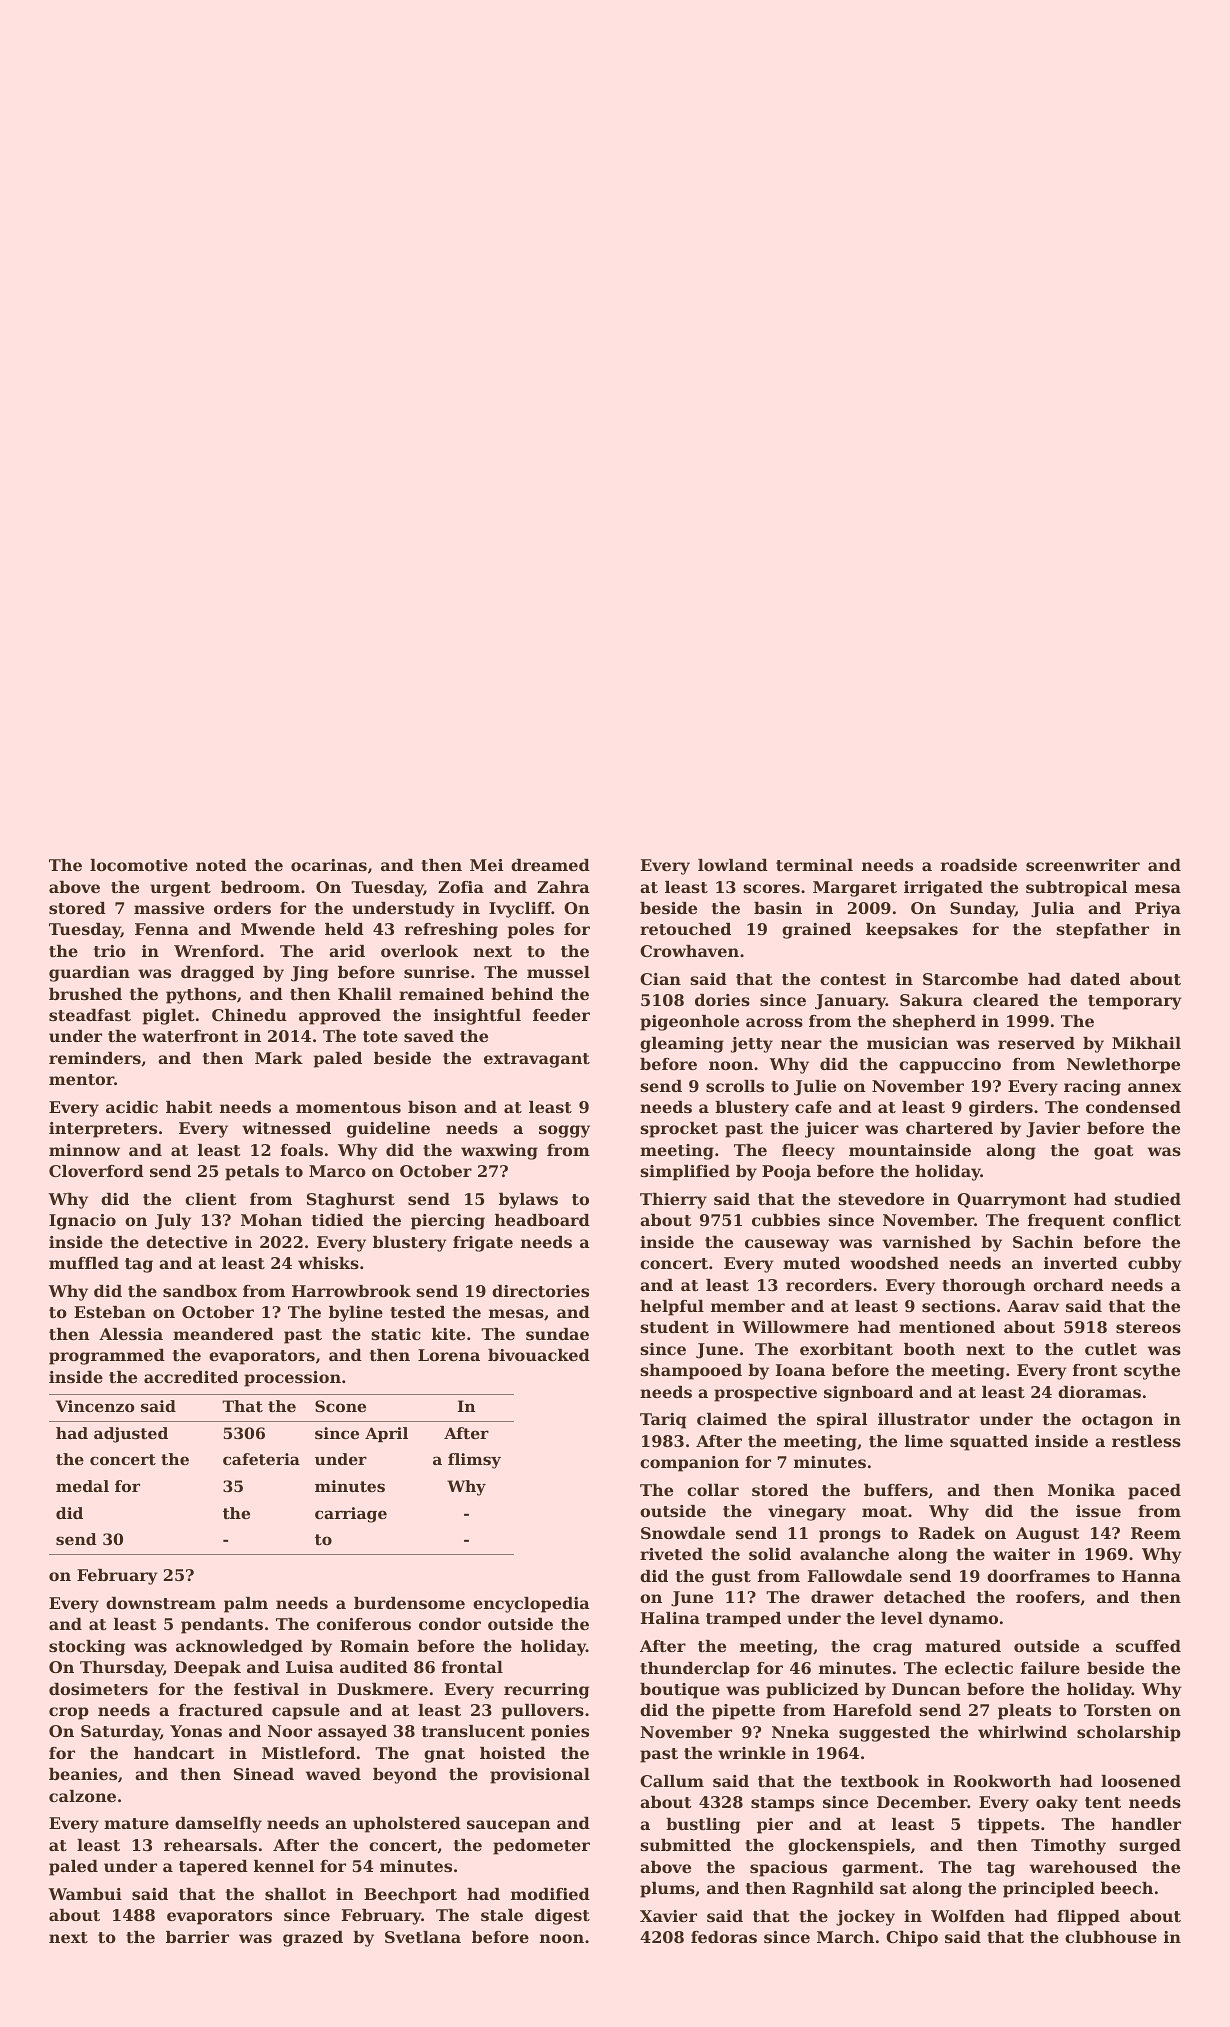  Describe the element at coordinates (724, 1937) in the page. I see `fedoras` at that location.
